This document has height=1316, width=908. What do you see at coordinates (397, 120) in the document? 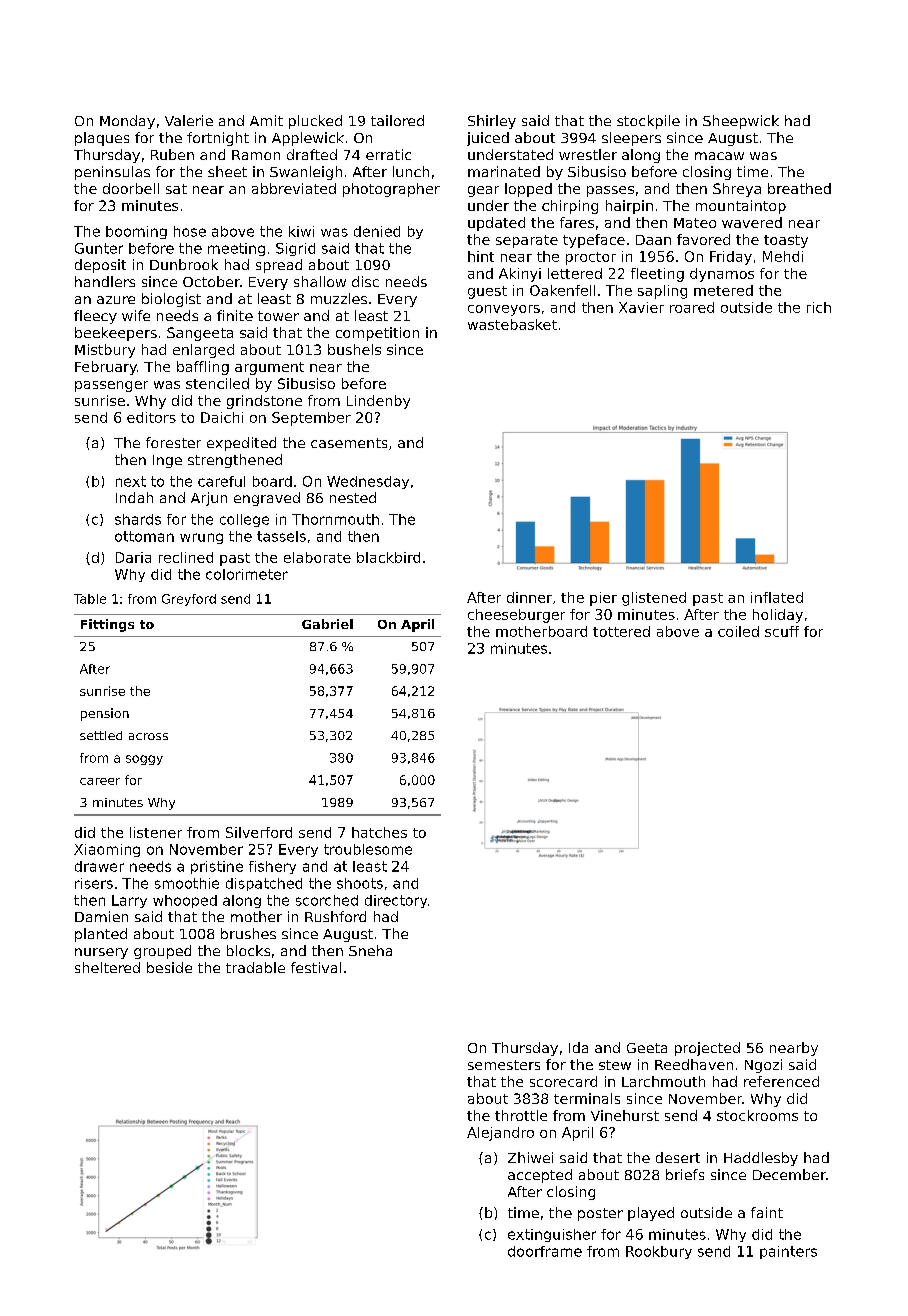
I see `tailored` at bounding box center [397, 120].
